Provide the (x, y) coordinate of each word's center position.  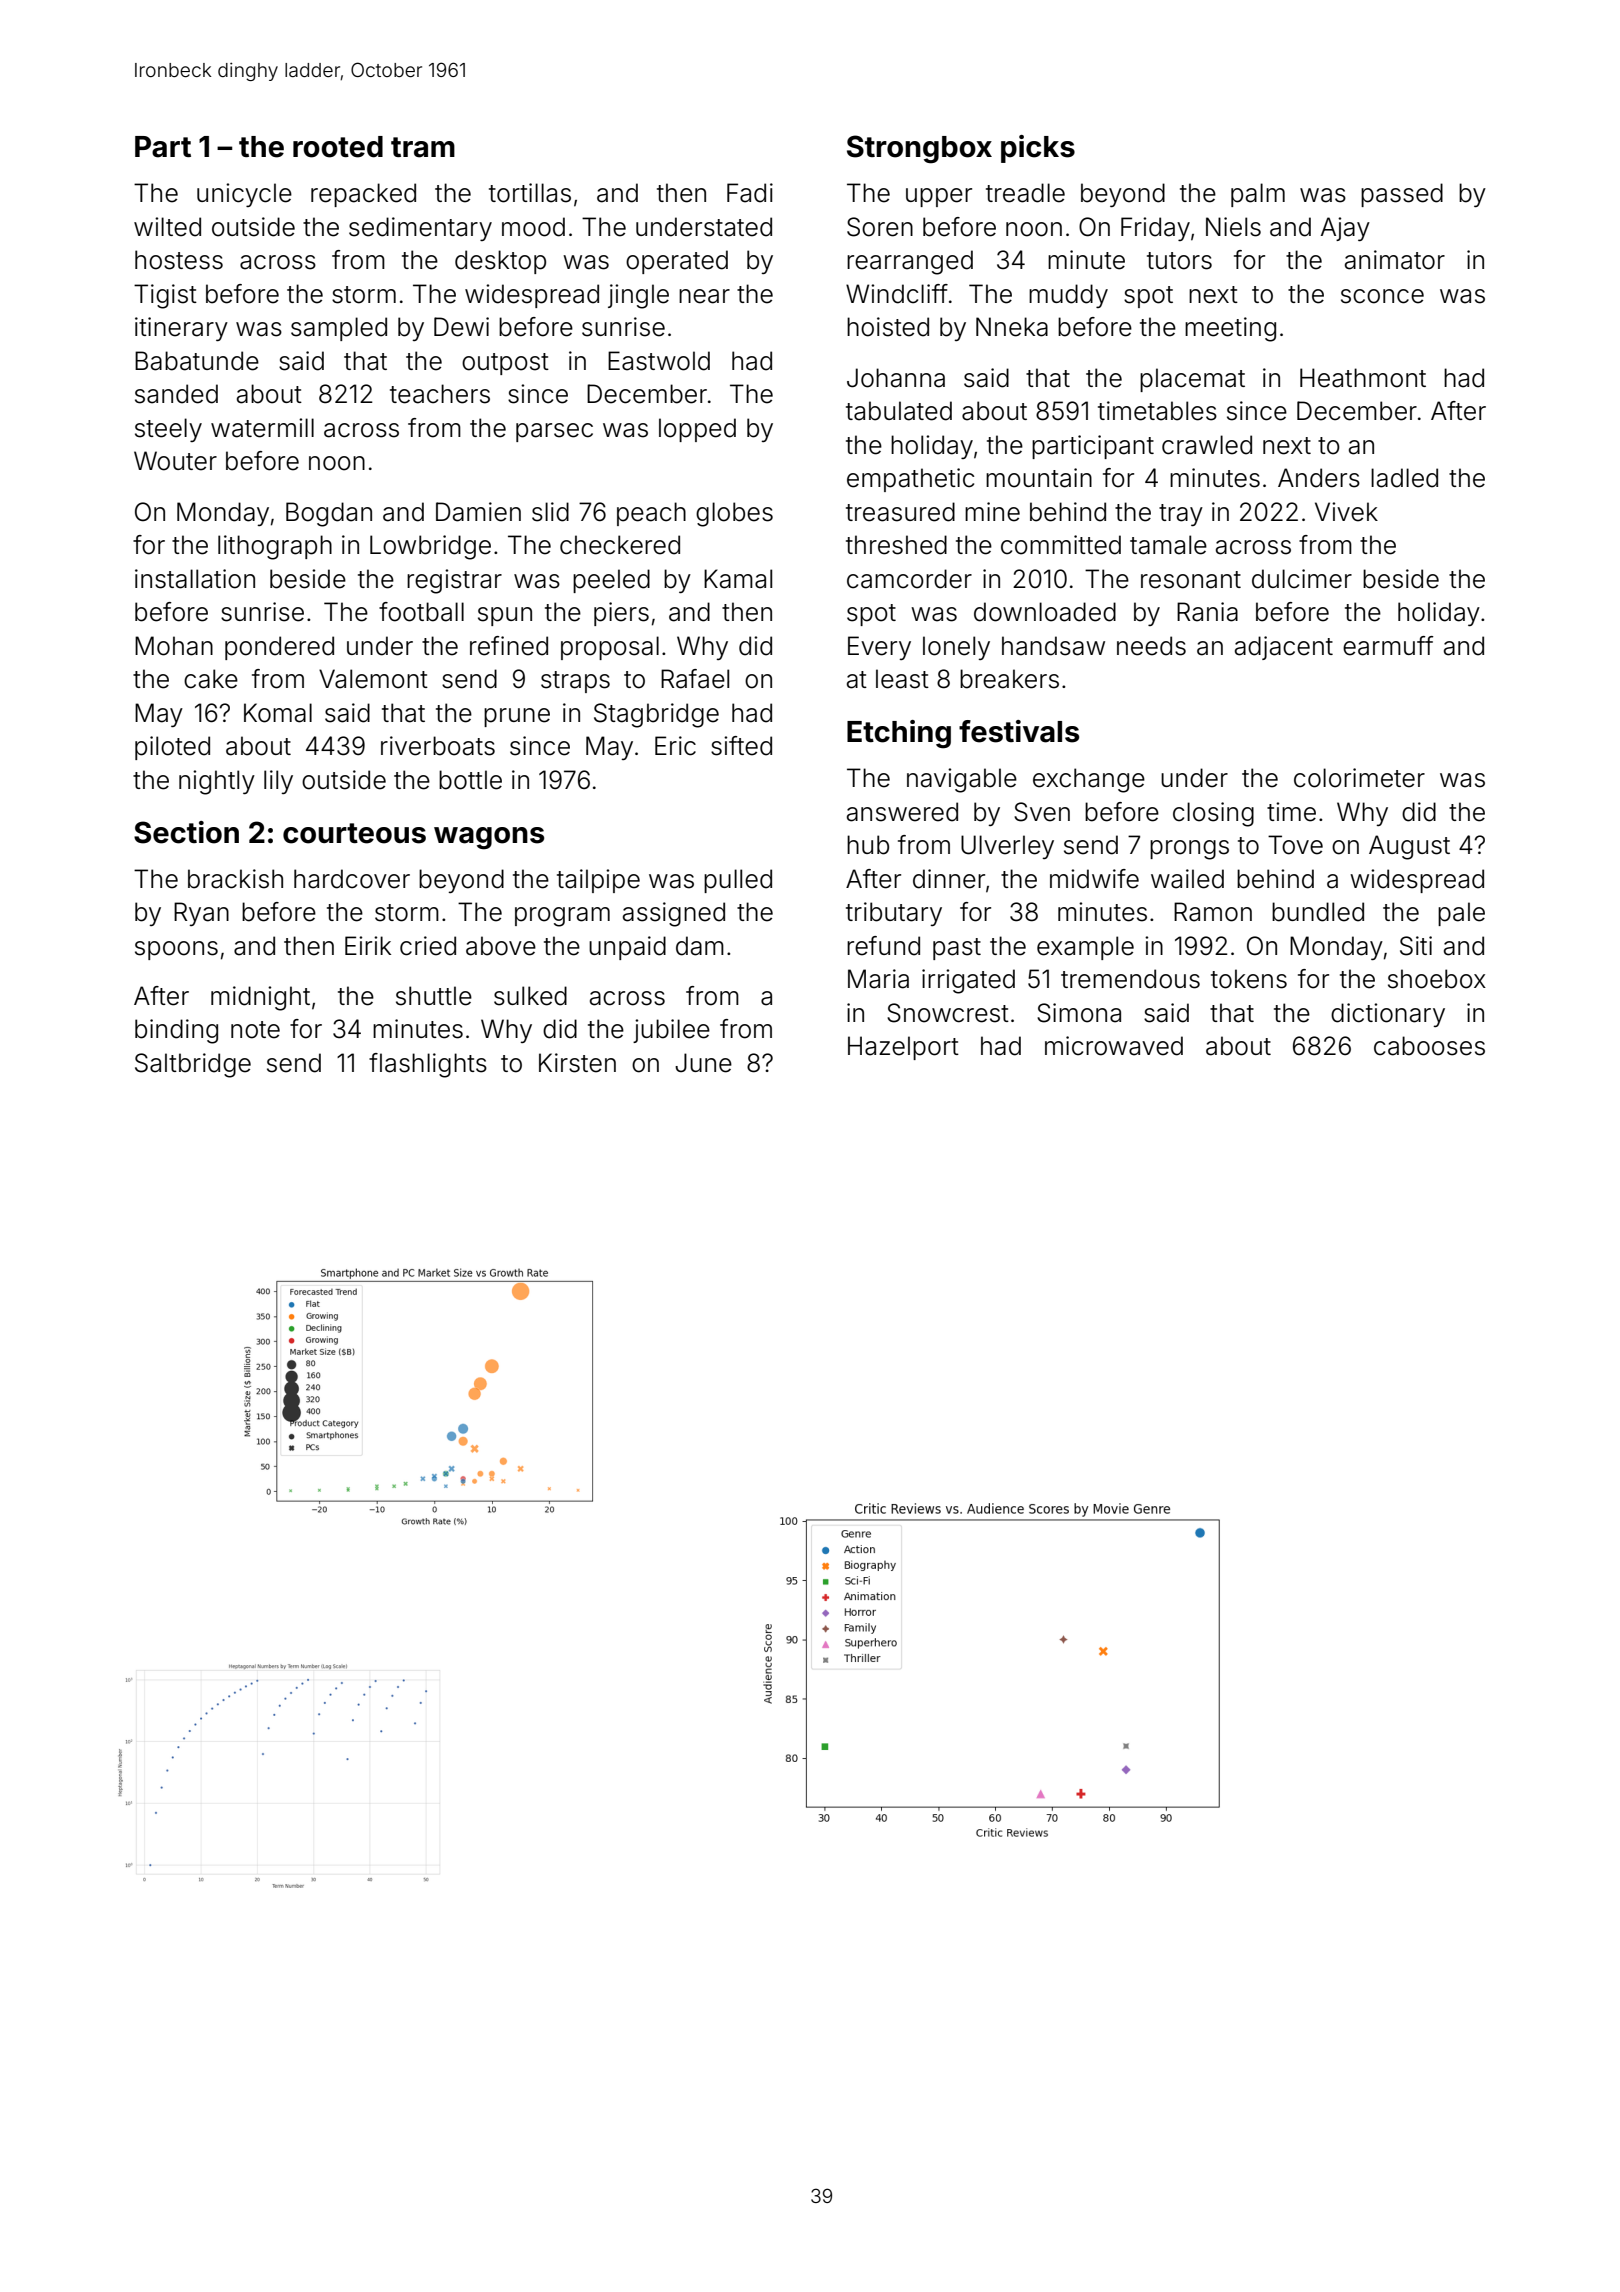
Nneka (1012, 327)
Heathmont (1363, 378)
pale (1461, 914)
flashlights (428, 1065)
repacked (363, 195)
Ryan (201, 914)
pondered (279, 648)
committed (1061, 545)
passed (1402, 195)
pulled (738, 881)
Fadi (750, 193)
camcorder (909, 579)
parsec (554, 432)
